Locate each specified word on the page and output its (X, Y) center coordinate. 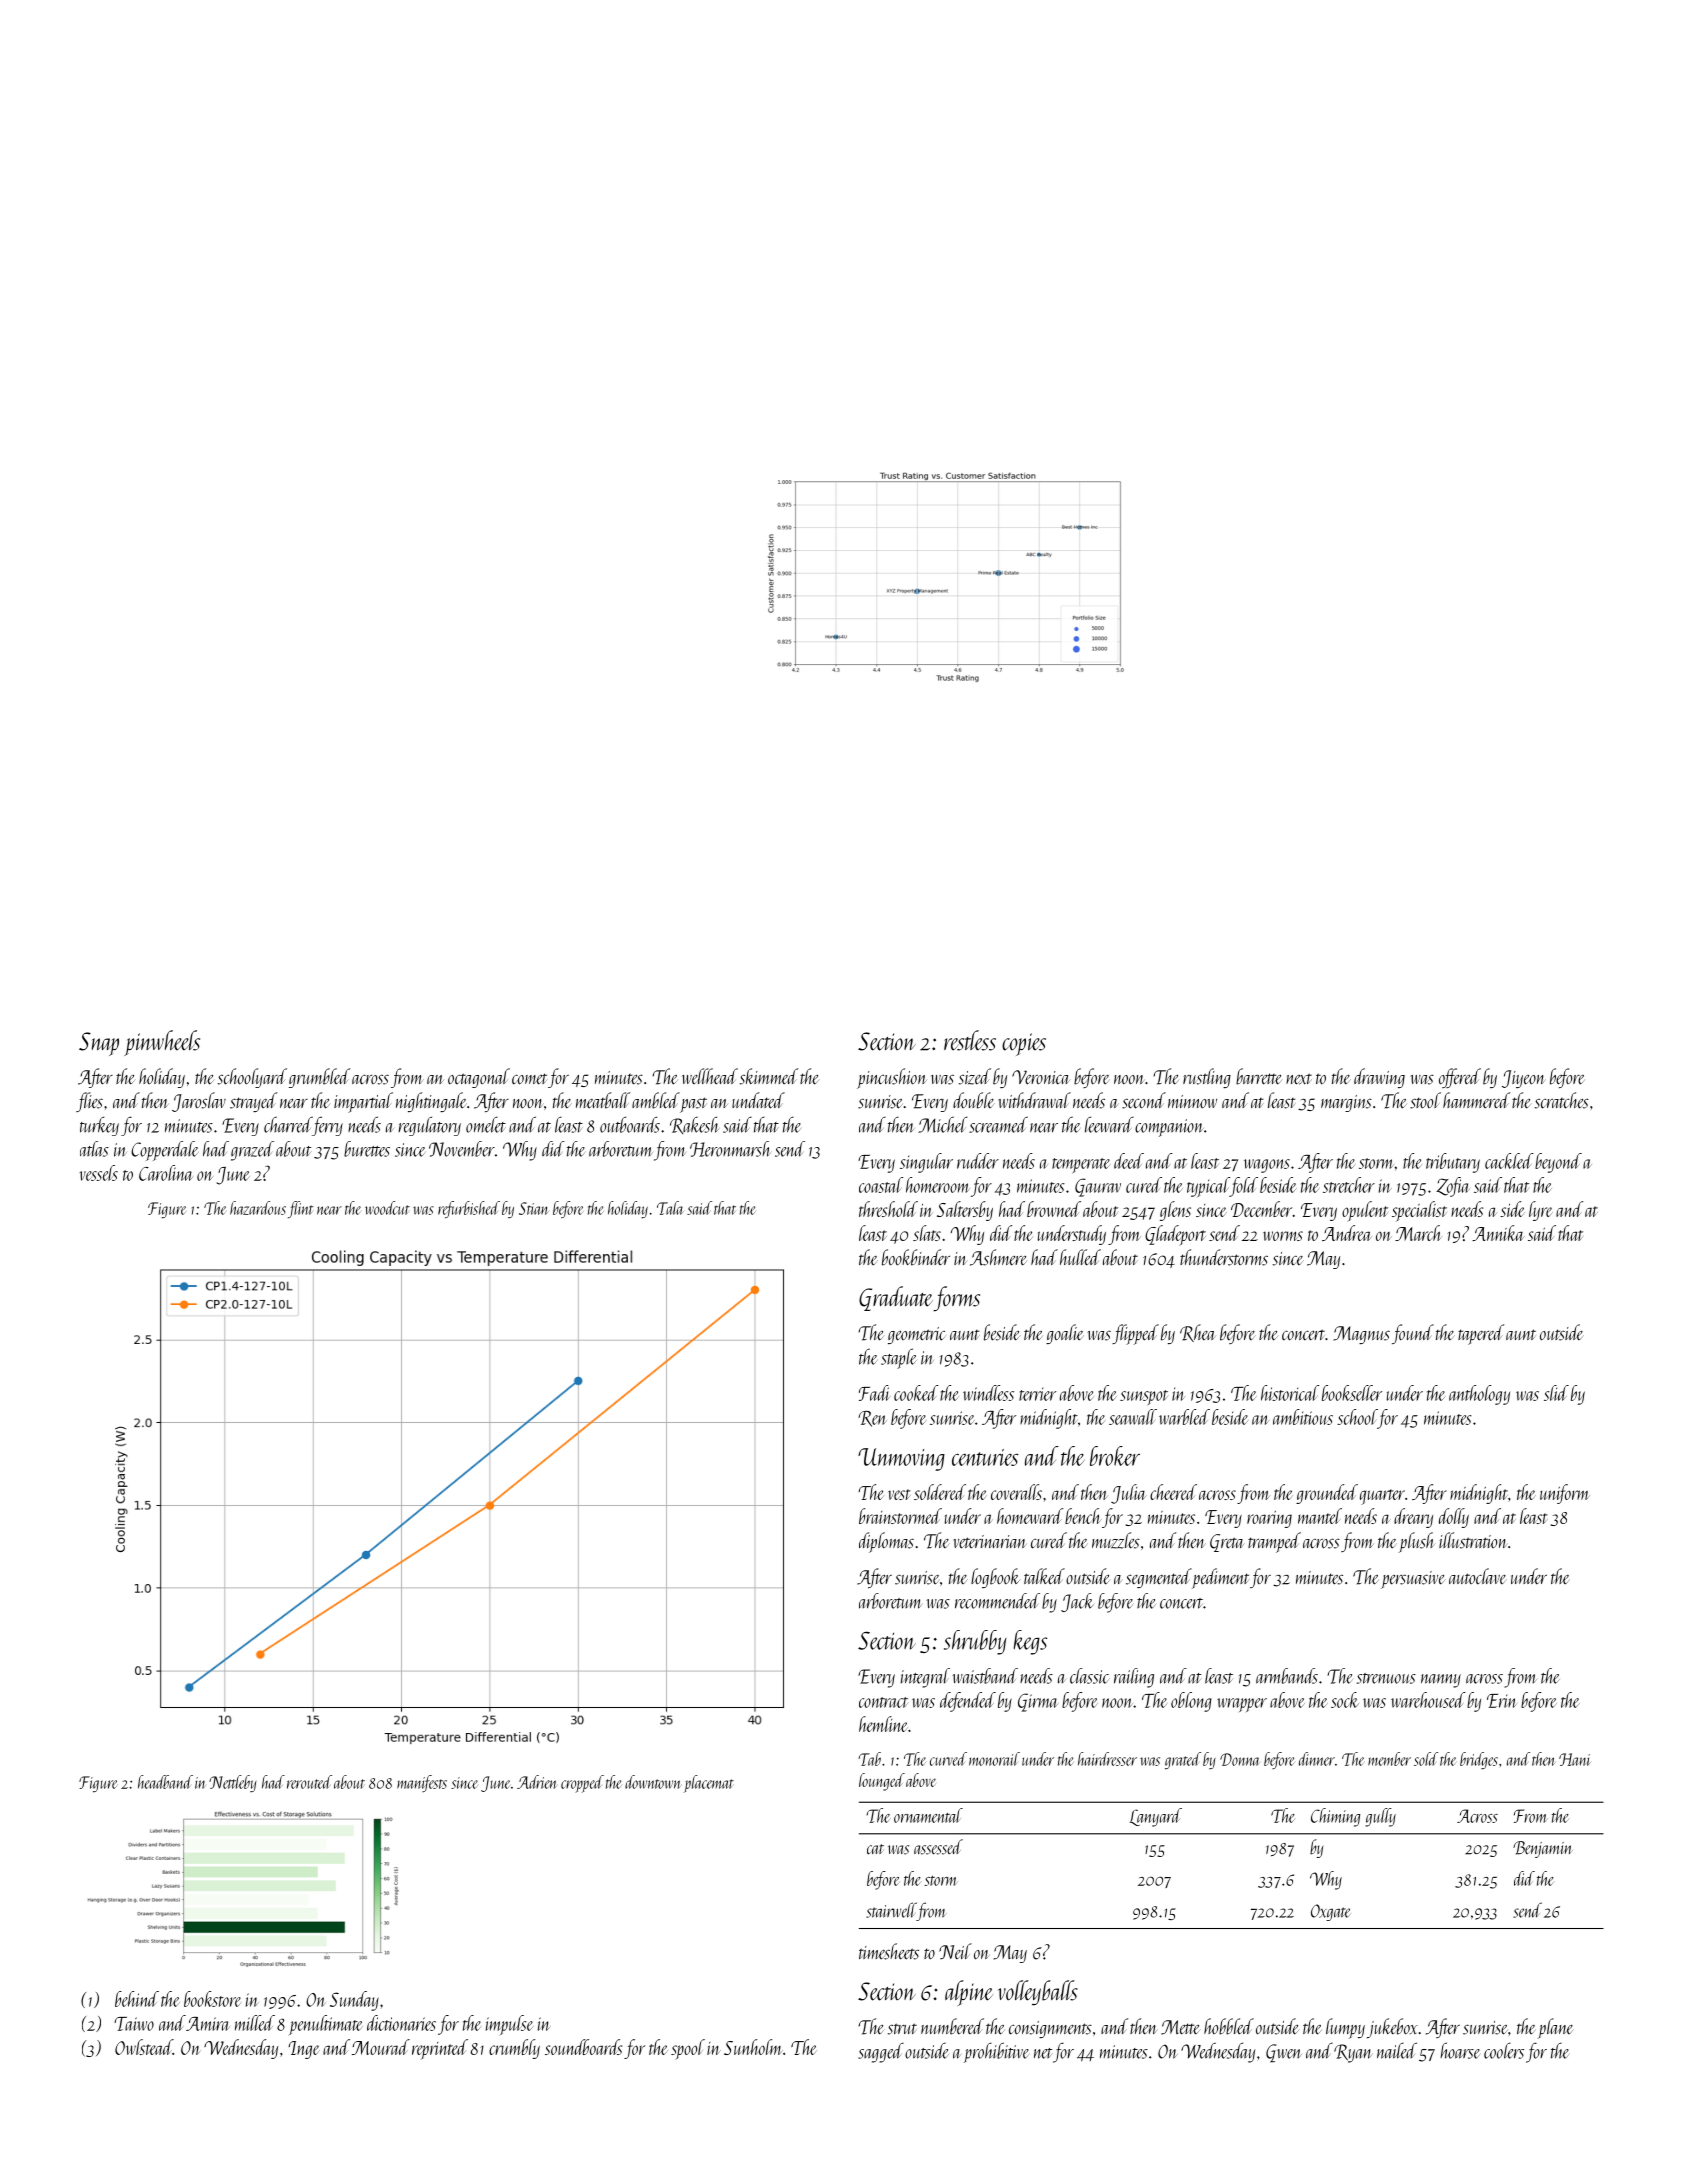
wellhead (710, 1076)
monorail (994, 1759)
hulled (1080, 1257)
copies (1024, 1044)
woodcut (387, 1208)
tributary (1453, 1163)
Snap (99, 1044)
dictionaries (401, 2023)
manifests (422, 1783)
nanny (1441, 1681)
